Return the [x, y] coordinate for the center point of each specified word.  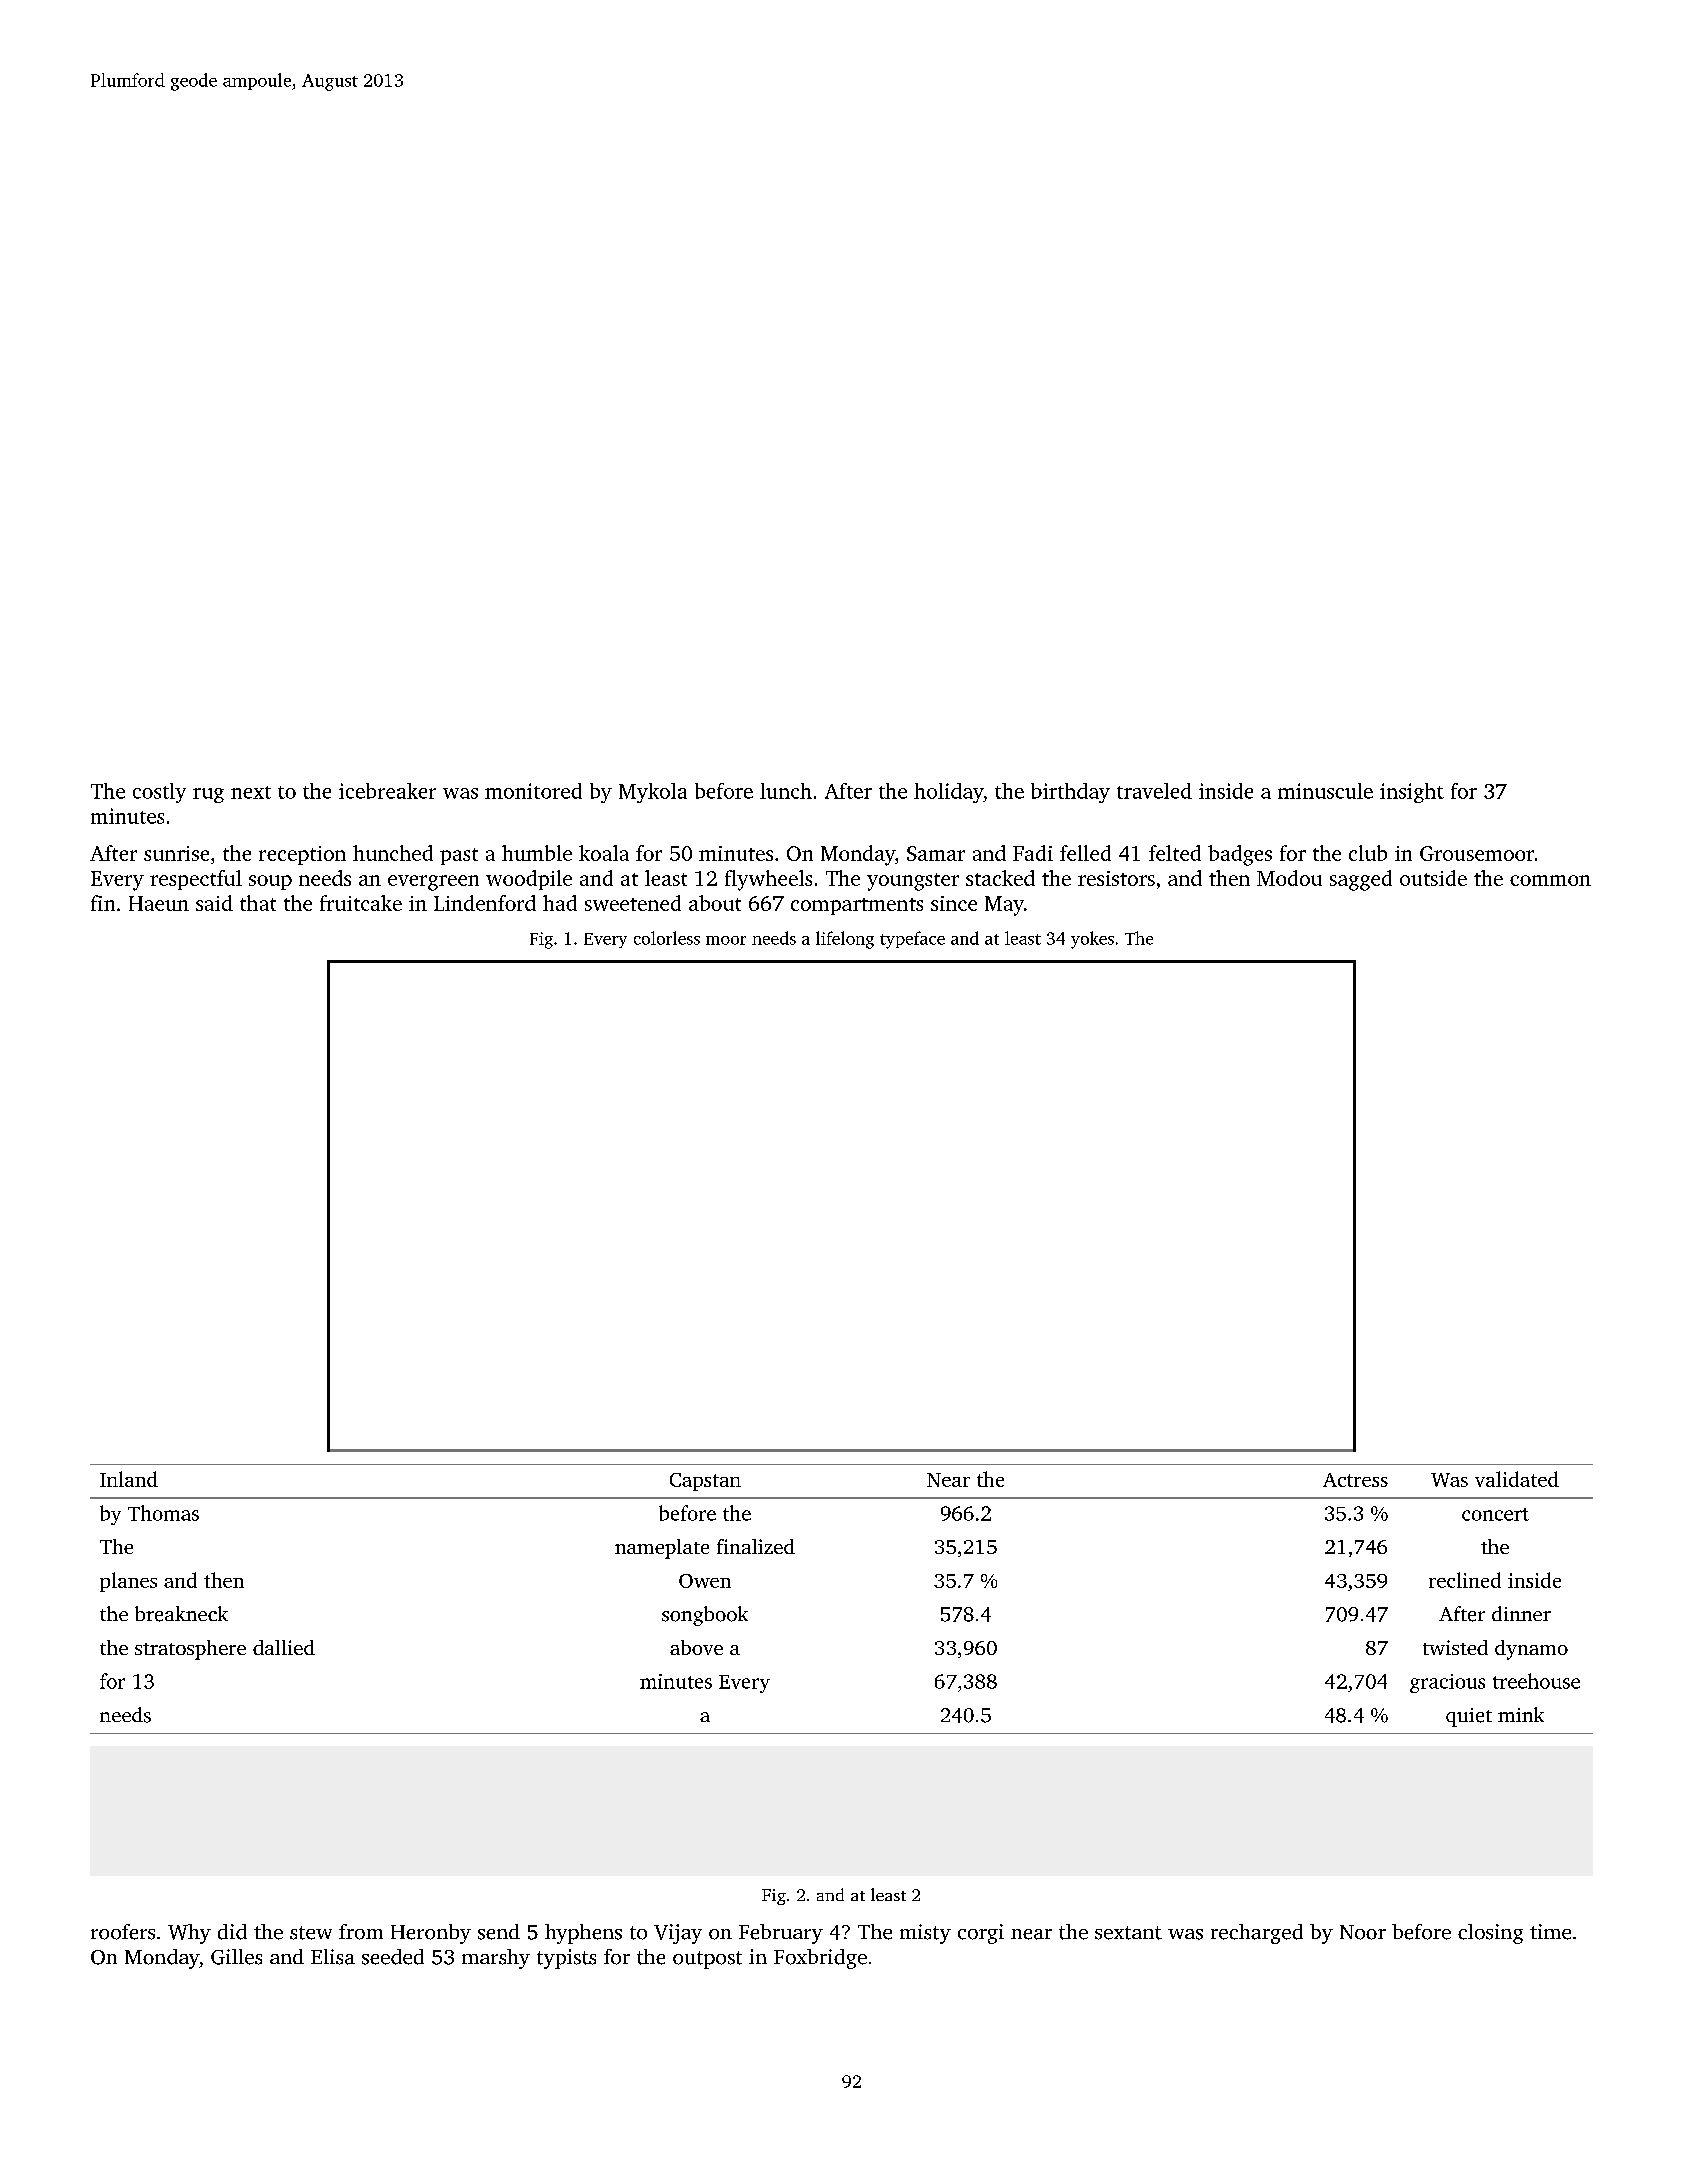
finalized [756, 1546]
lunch [786, 791]
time [1550, 1932]
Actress [1355, 1480]
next [251, 792]
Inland [129, 1479]
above [696, 1647]
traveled [1154, 791]
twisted [1455, 1647]
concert [1495, 1514]
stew [311, 1933]
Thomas [163, 1513]
